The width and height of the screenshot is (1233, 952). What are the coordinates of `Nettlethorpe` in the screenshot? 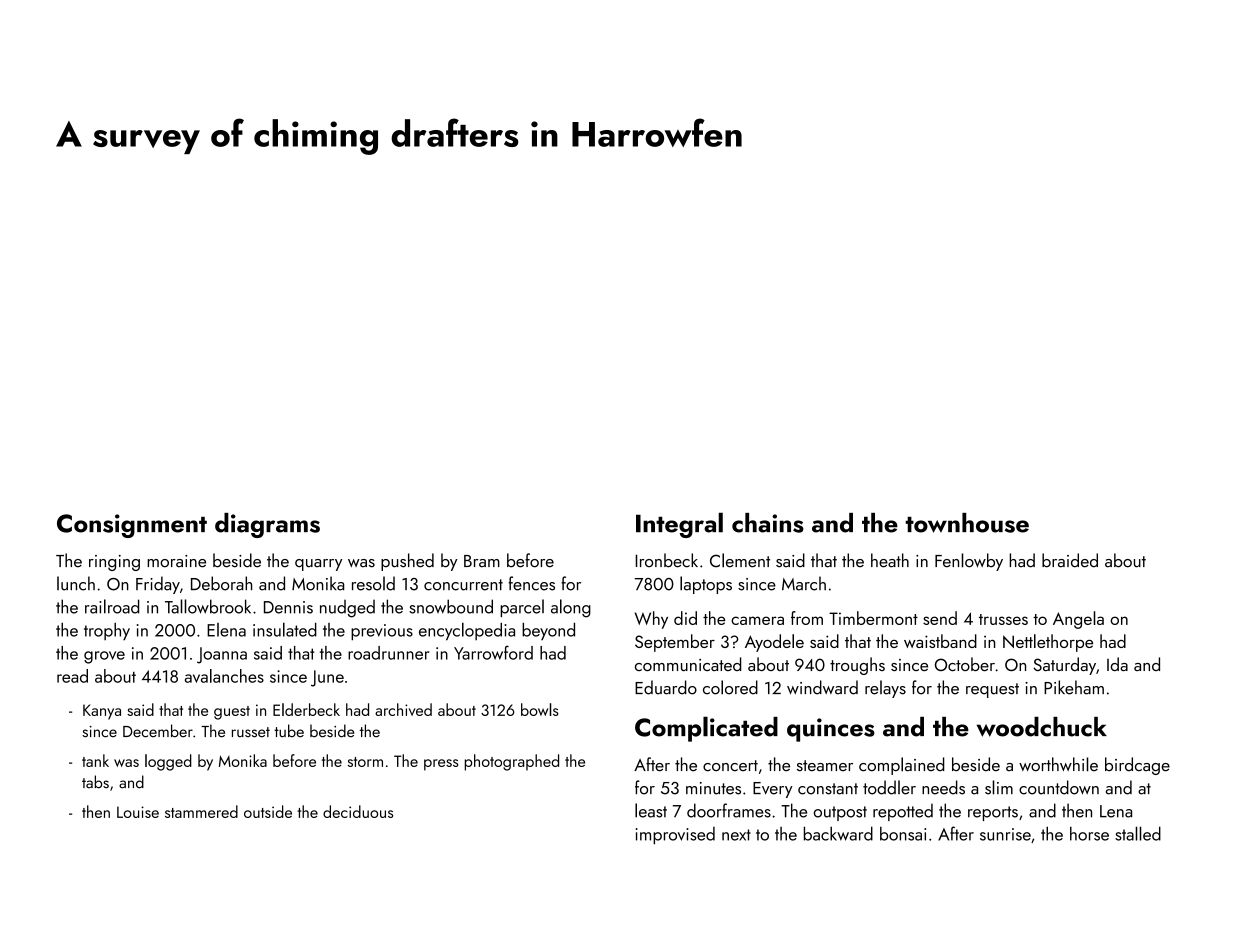 It's located at (1048, 643).
